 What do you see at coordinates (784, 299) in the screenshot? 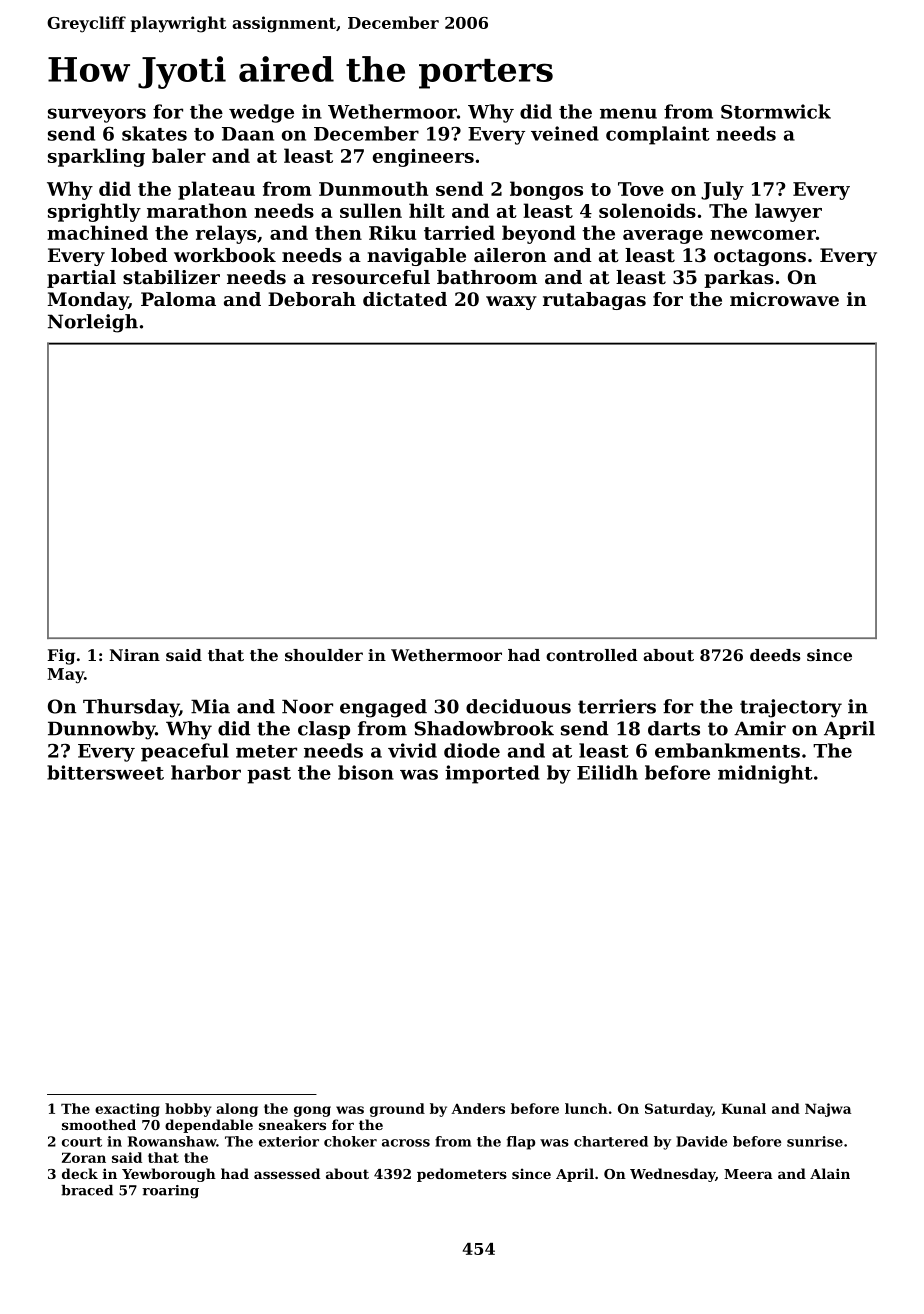
I see `microwave` at bounding box center [784, 299].
